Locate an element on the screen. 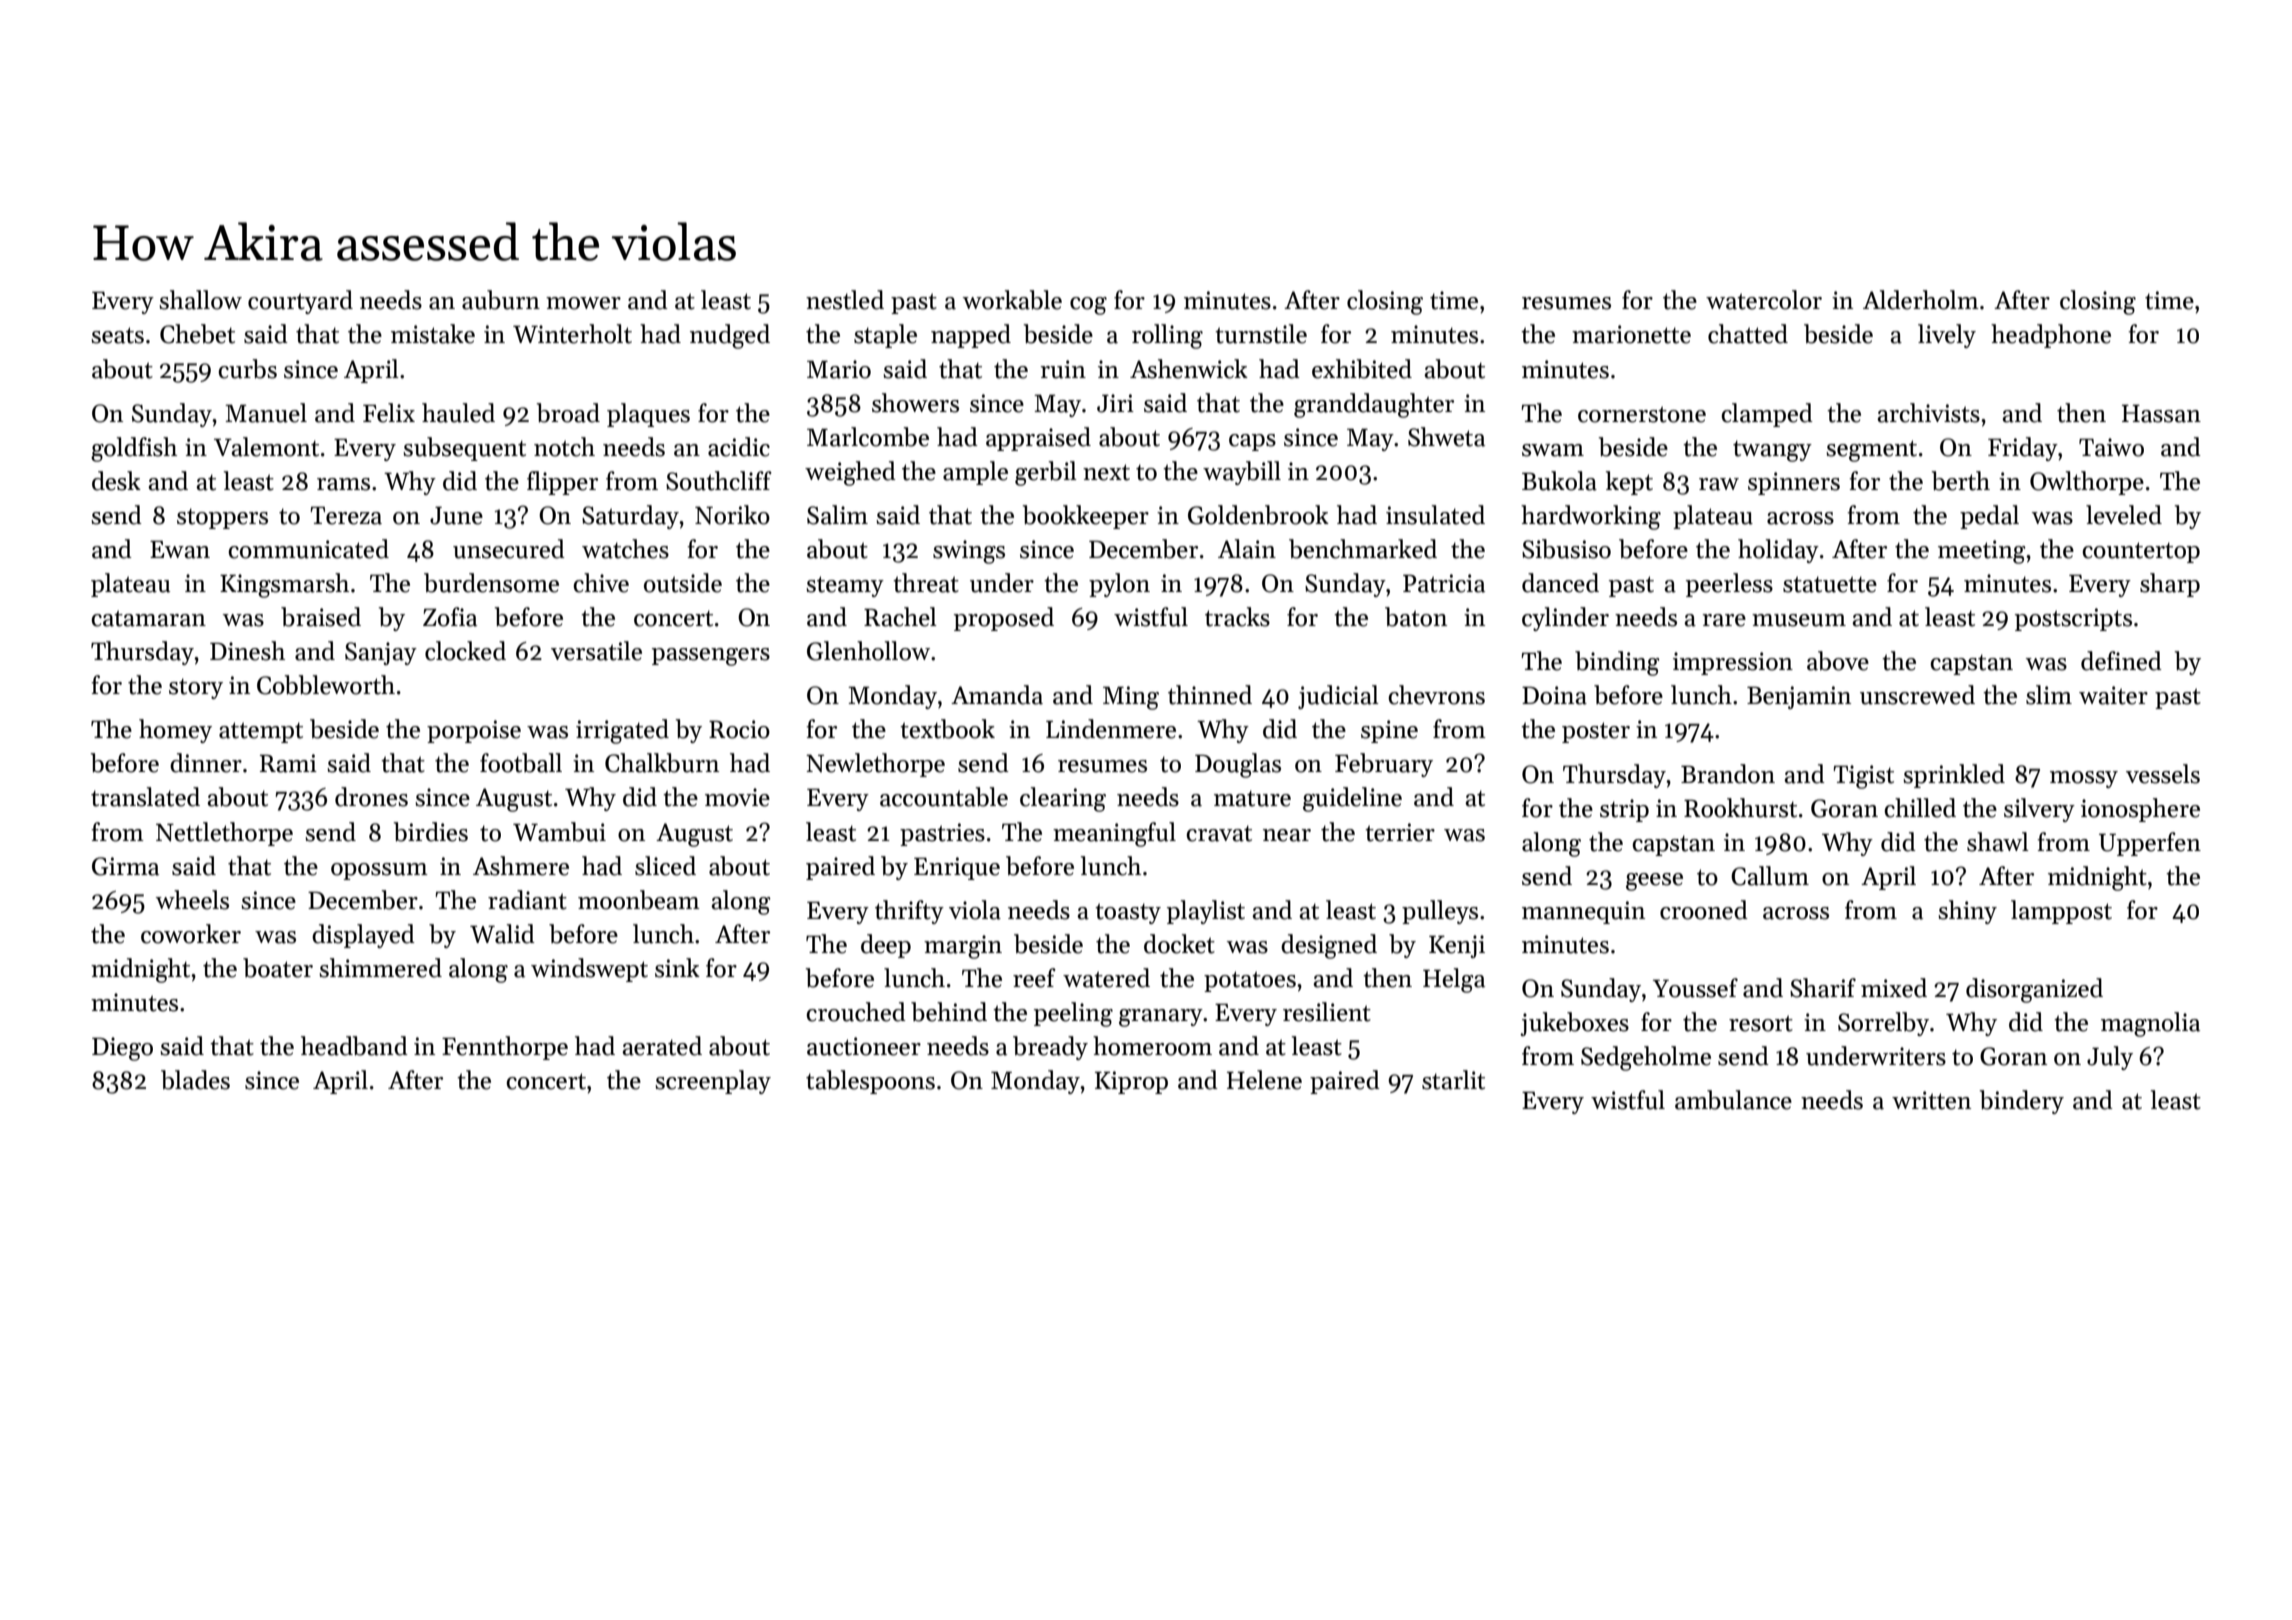 This screenshot has height=1620, width=2292. disorganized is located at coordinates (2034, 990).
